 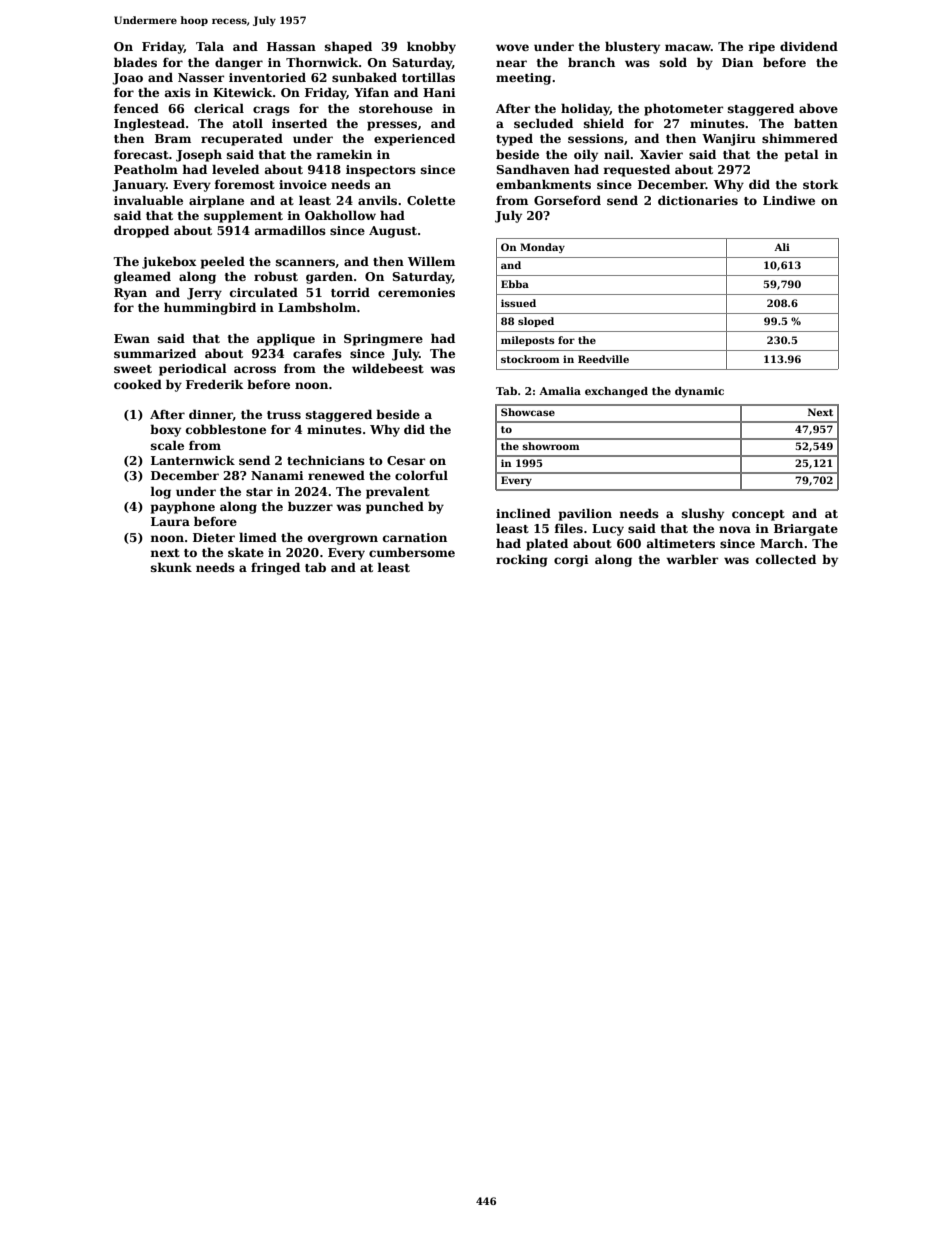 What do you see at coordinates (551, 446) in the page?
I see `showroom` at bounding box center [551, 446].
